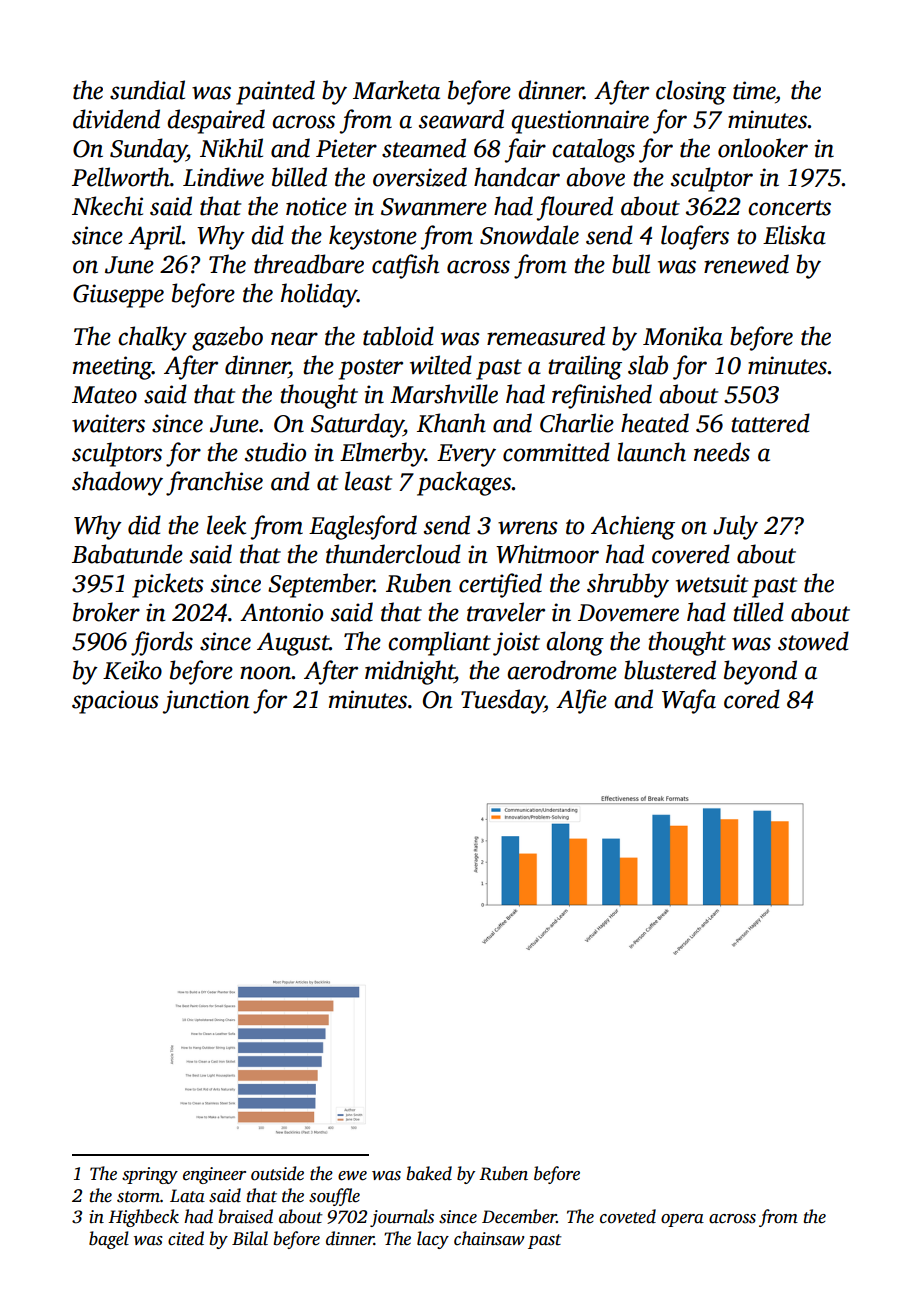  What do you see at coordinates (695, 237) in the screenshot?
I see `loafers` at bounding box center [695, 237].
